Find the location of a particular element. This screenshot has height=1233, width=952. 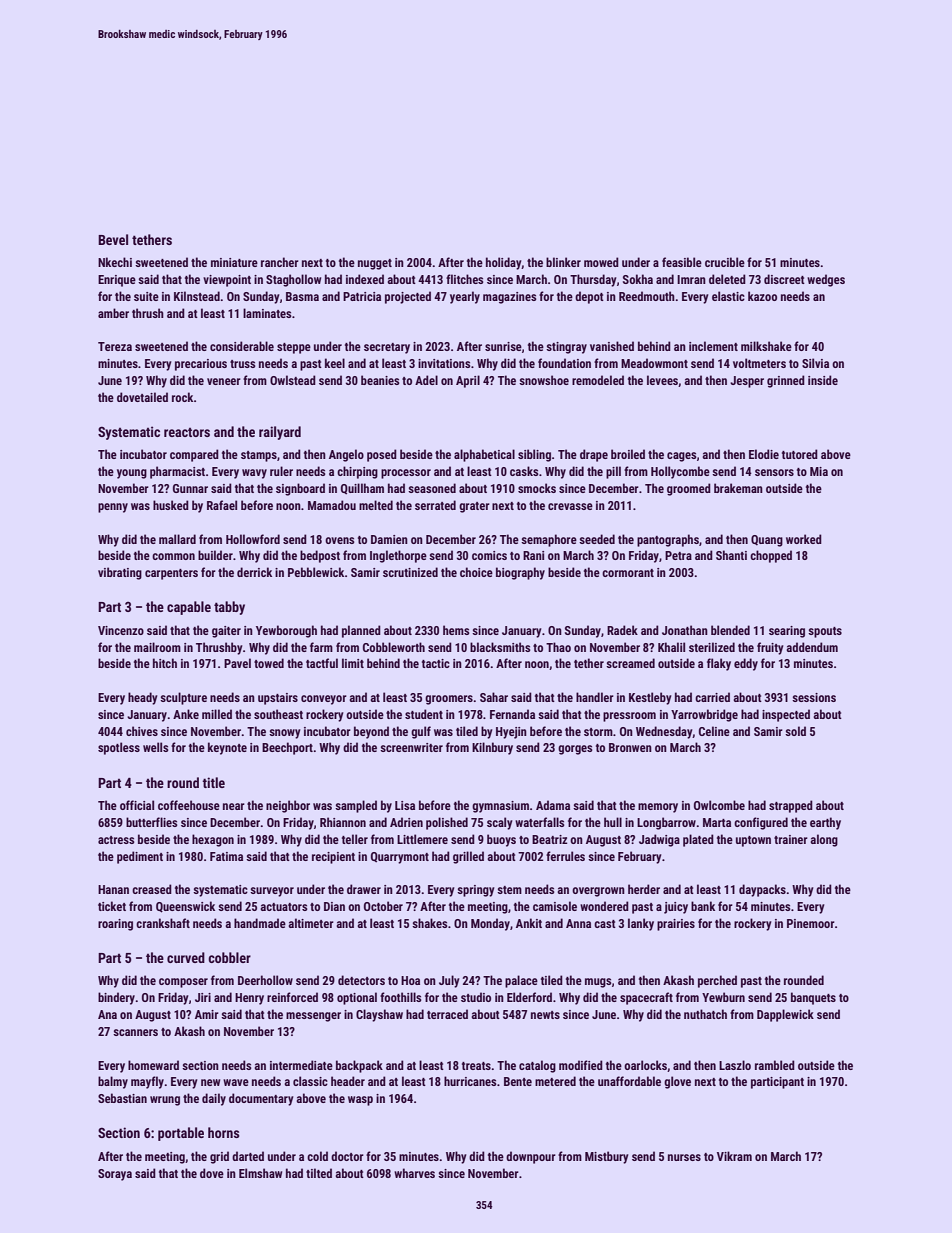

April is located at coordinates (468, 381).
